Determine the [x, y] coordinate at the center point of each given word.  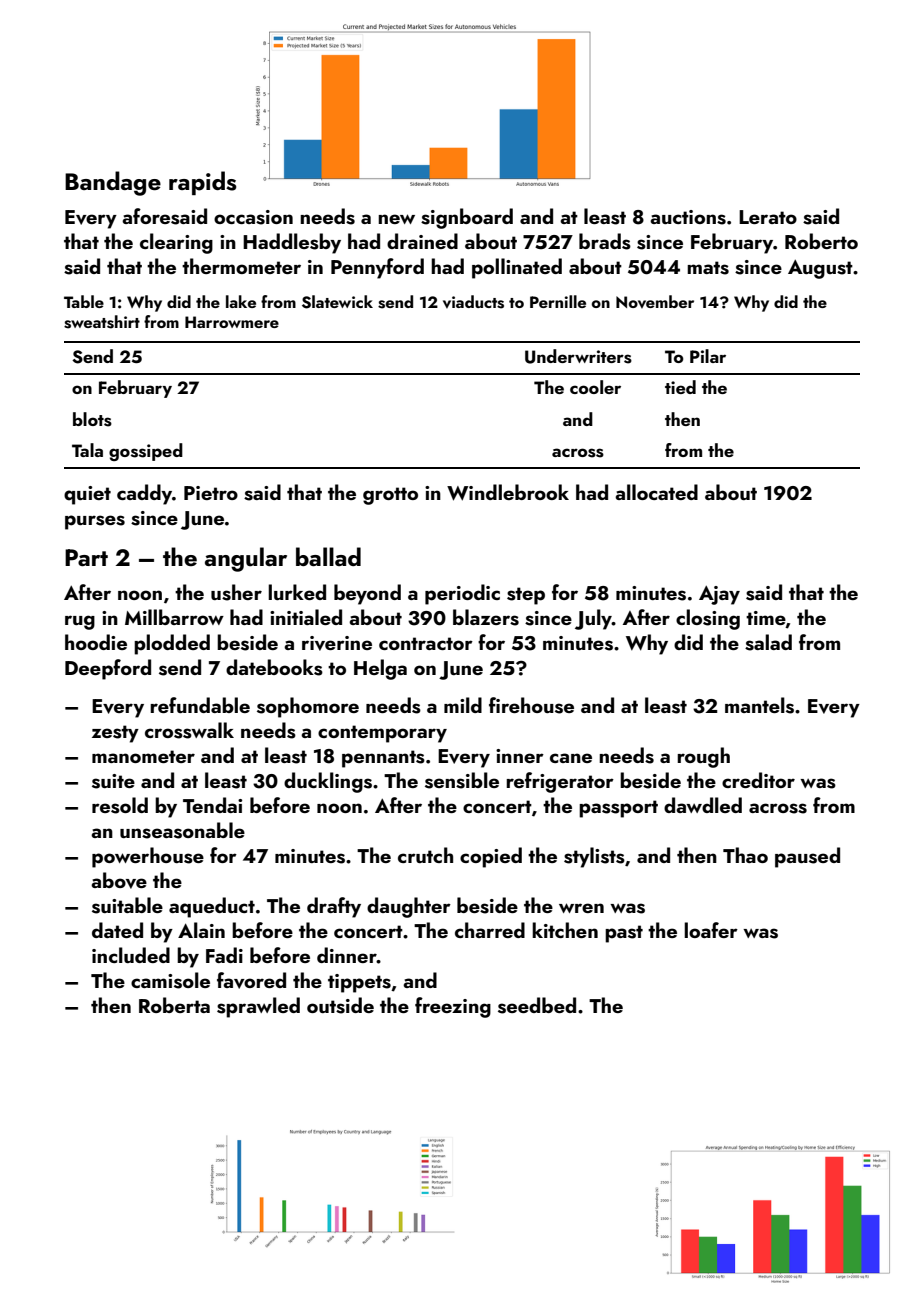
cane [571, 758]
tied [680, 387]
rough [703, 757]
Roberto [821, 241]
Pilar [708, 356]
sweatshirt [102, 322]
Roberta [174, 1005]
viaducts [473, 302]
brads [605, 241]
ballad [328, 556]
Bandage [113, 183]
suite [113, 781]
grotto [390, 496]
